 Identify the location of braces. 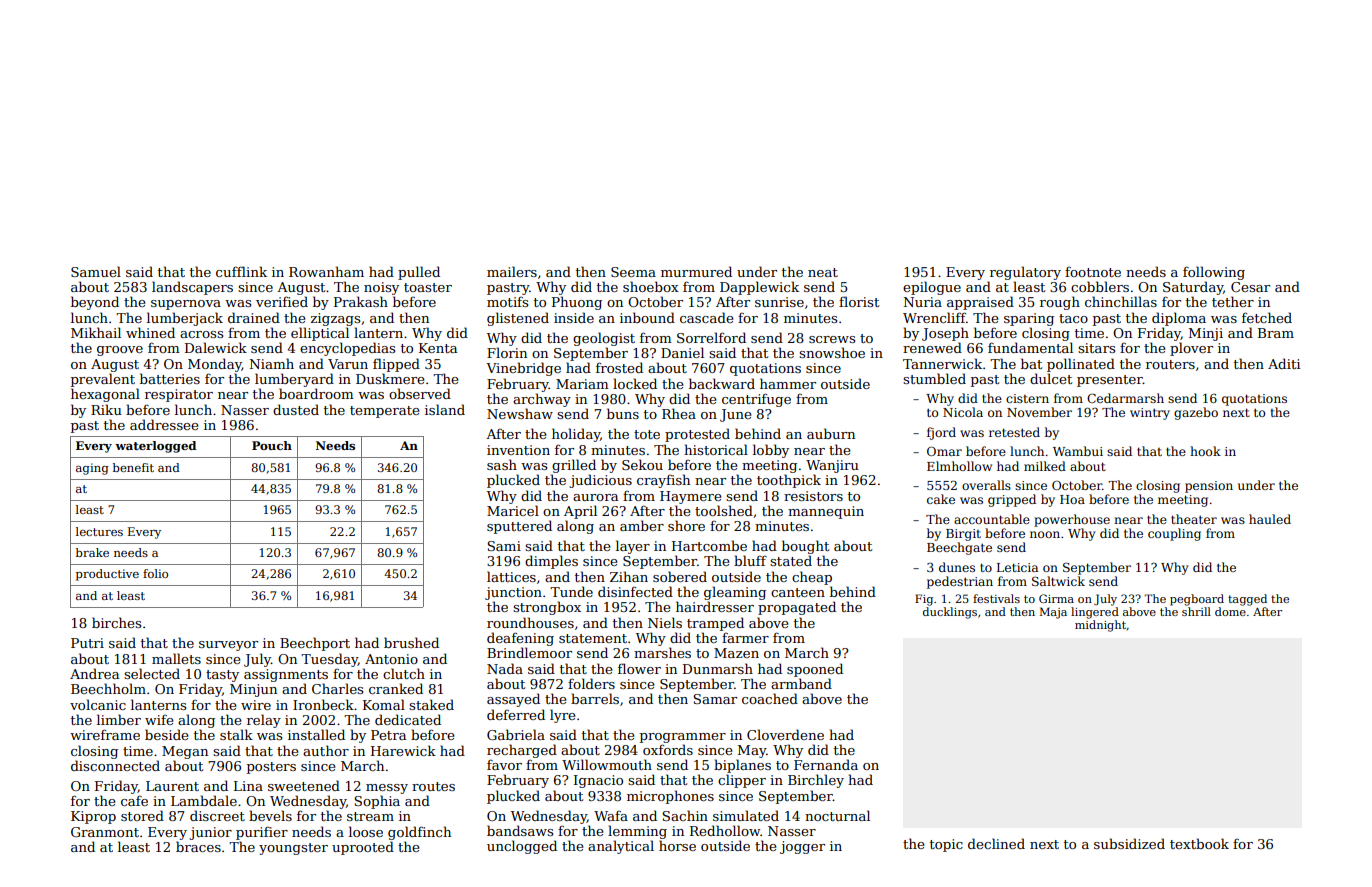
(198, 846).
